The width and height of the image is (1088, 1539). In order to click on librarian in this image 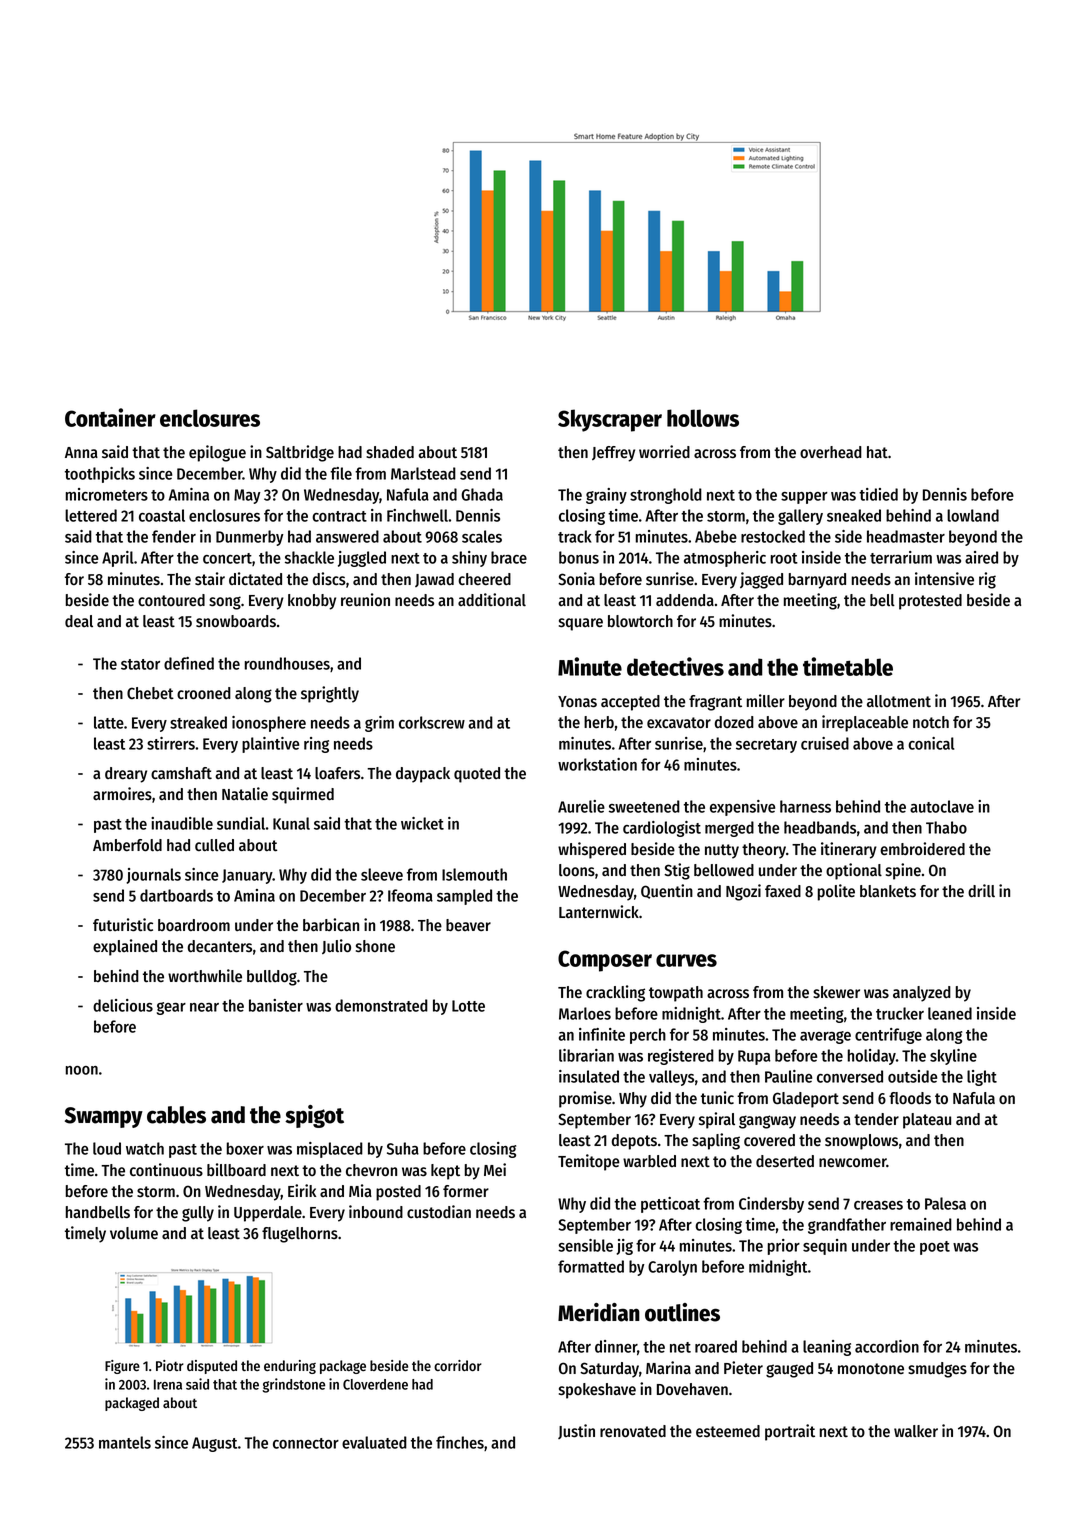, I will do `click(586, 1055)`.
